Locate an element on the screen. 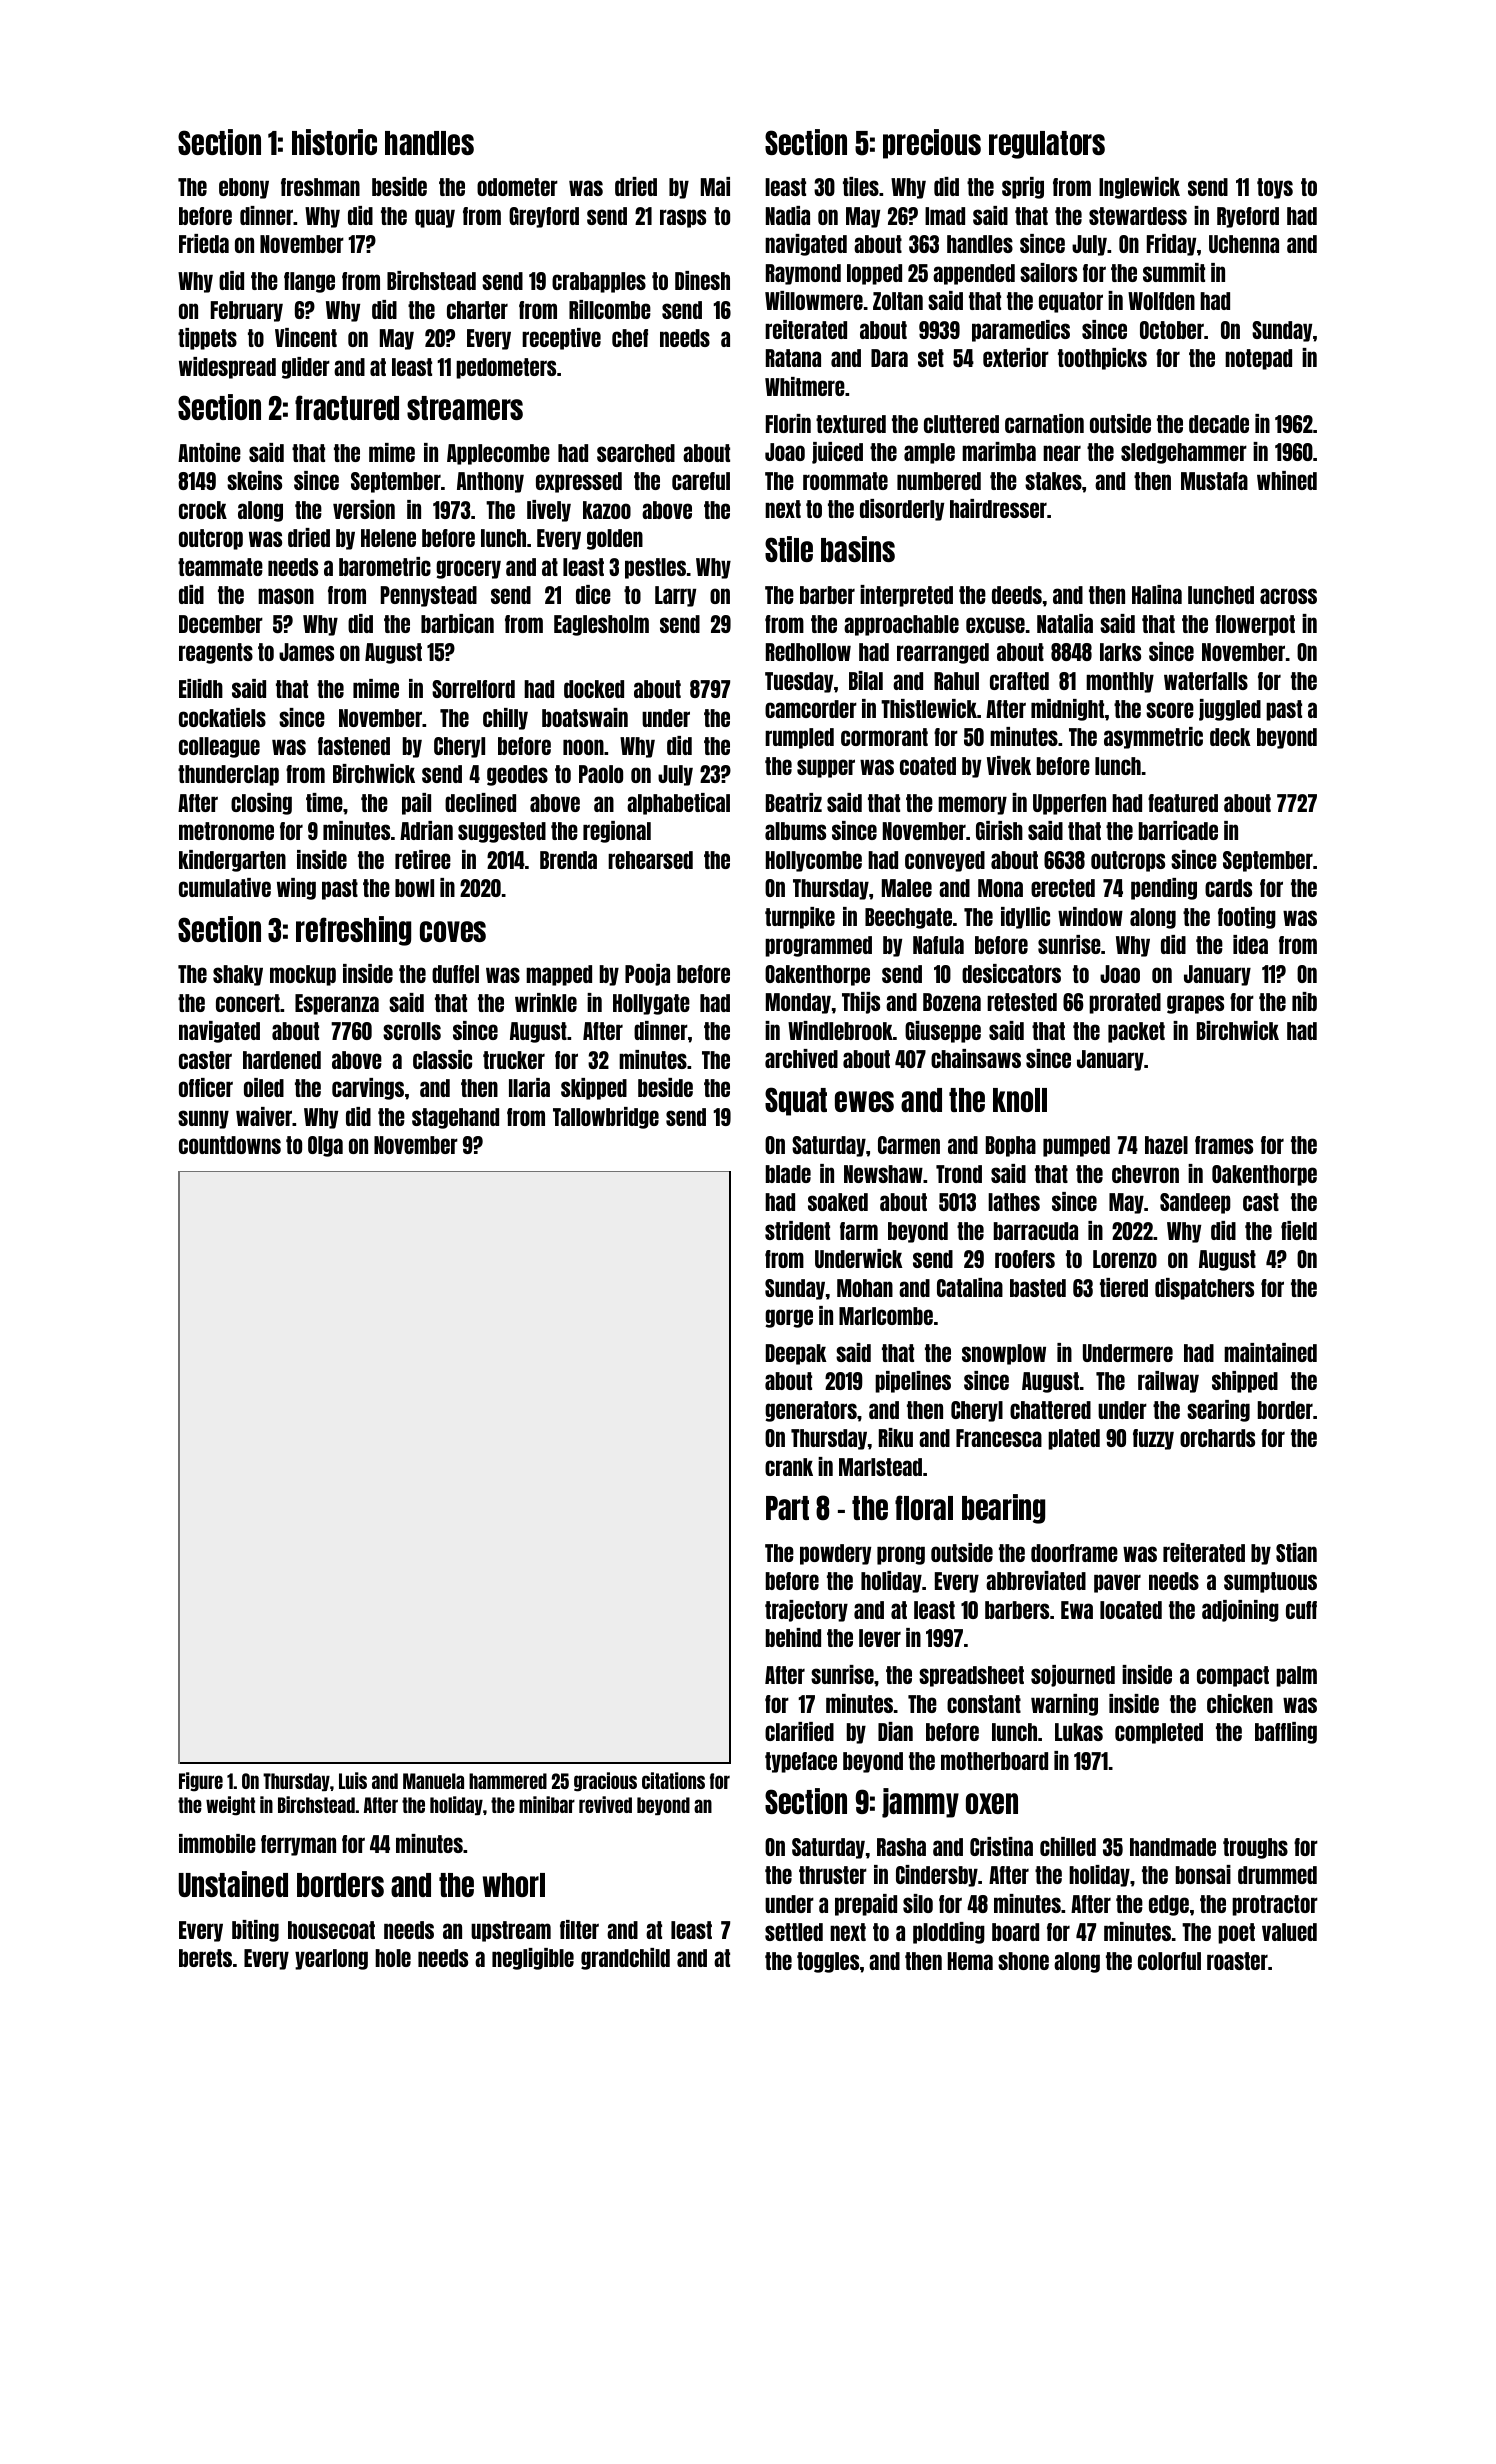 This screenshot has height=2464, width=1496. Tallowbridge is located at coordinates (606, 1118).
